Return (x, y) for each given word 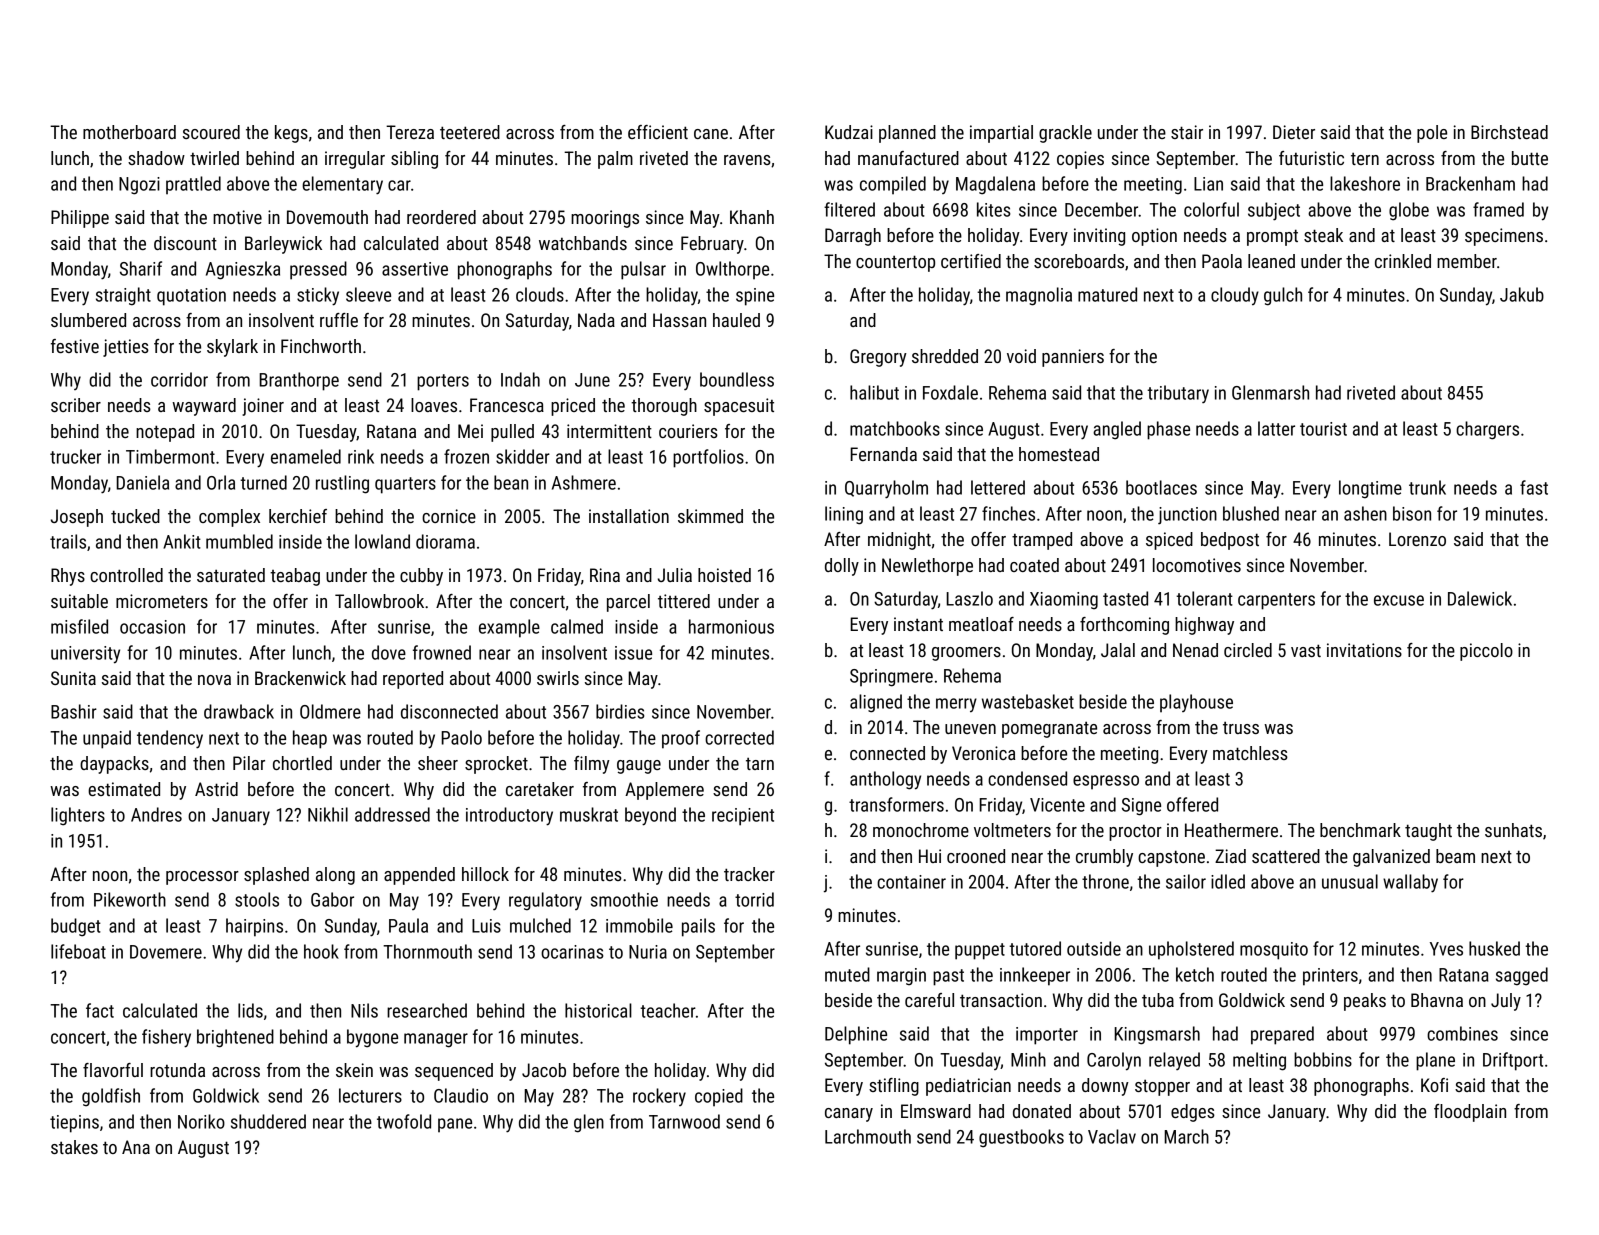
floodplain (1470, 1113)
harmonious (731, 626)
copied (719, 1097)
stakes (74, 1147)
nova (214, 680)
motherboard (129, 132)
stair (1187, 132)
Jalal (1118, 650)
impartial (1001, 134)
